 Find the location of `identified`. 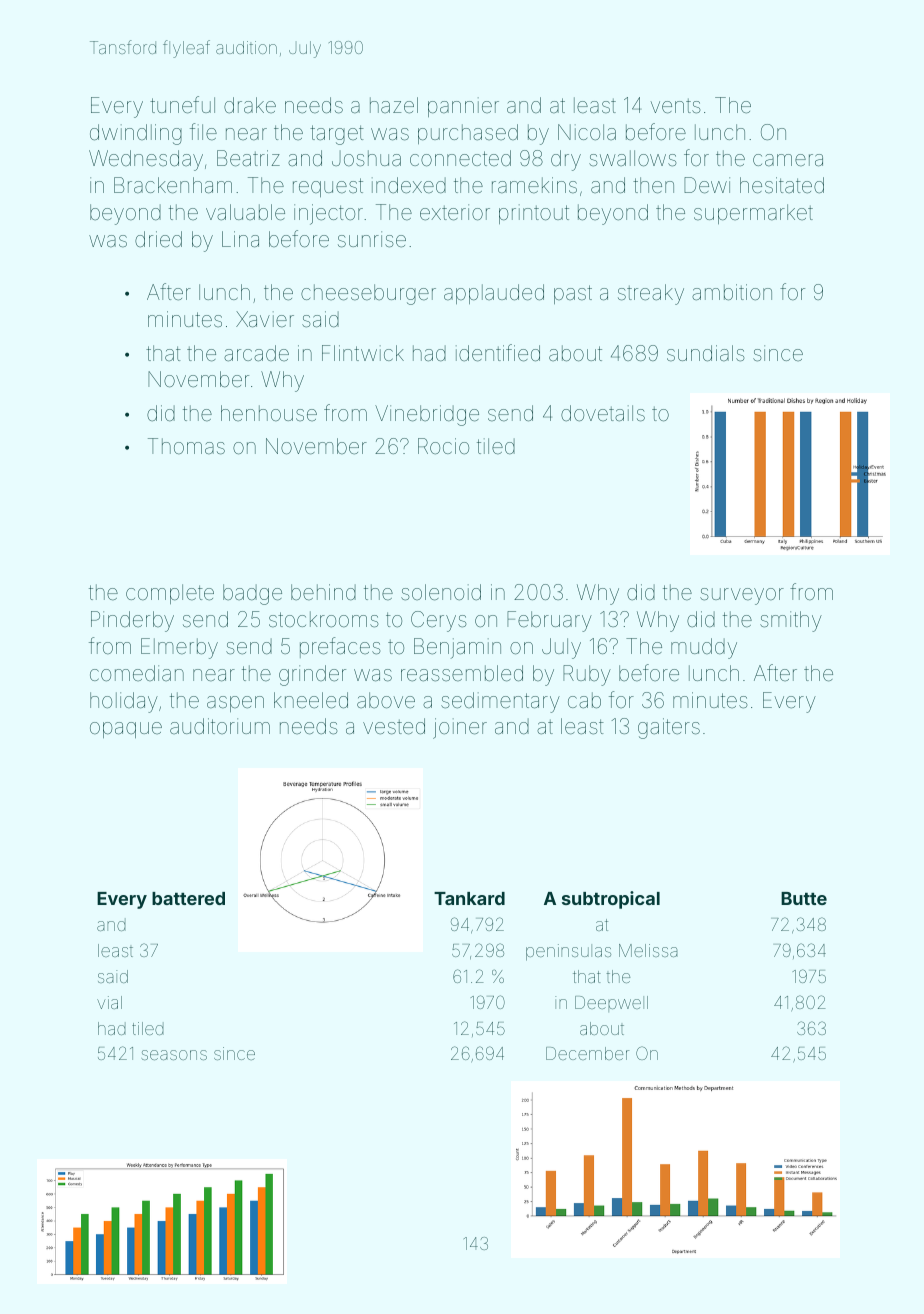

identified is located at coordinates (498, 353).
